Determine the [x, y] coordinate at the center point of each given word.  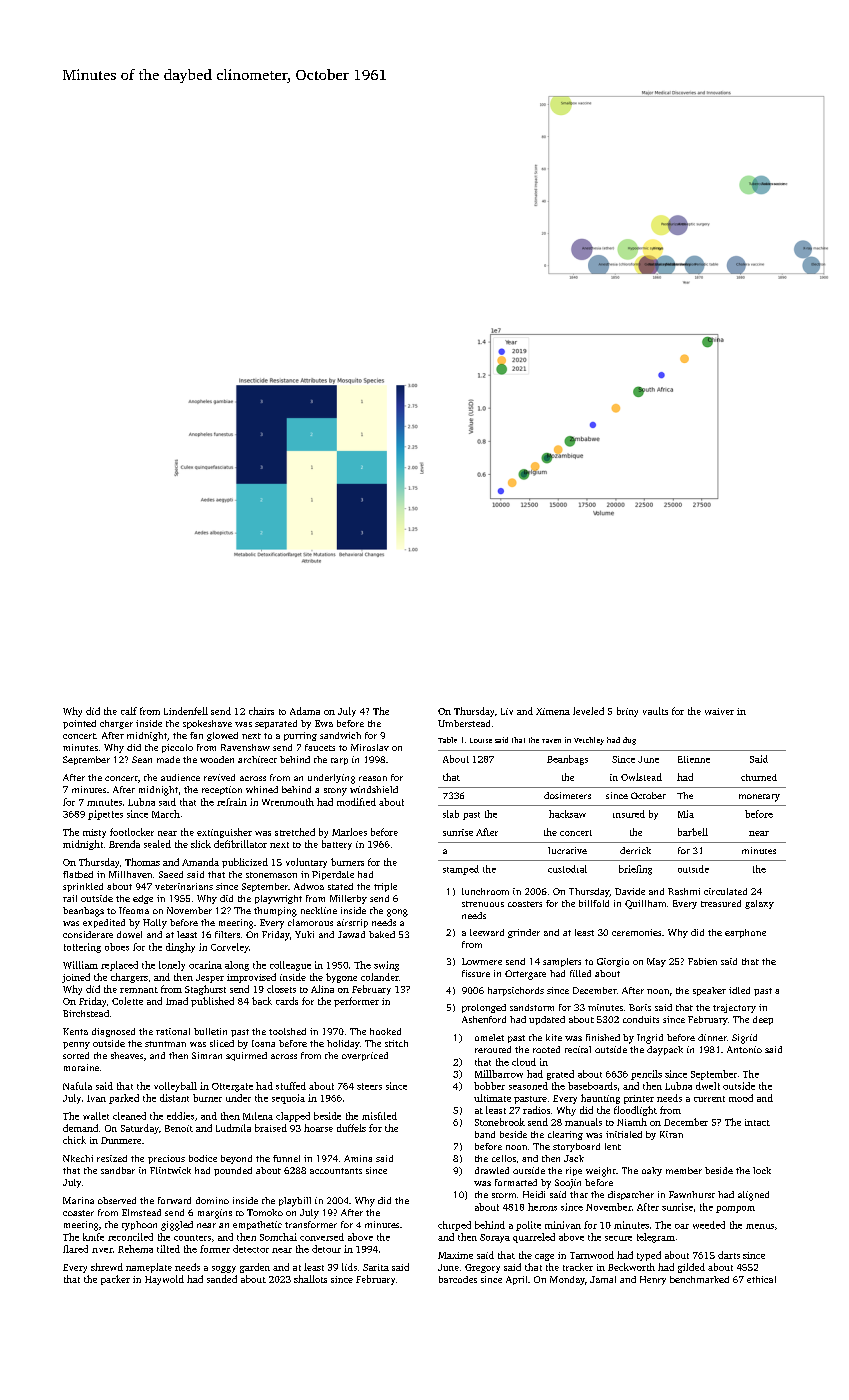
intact [757, 1122]
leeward [487, 932]
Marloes [349, 832]
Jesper [210, 978]
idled [739, 990]
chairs [261, 711]
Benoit [179, 1128]
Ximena [553, 711]
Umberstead [464, 723]
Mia [686, 814]
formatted [516, 1182]
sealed [157, 844]
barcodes [458, 1279]
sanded [222, 1279]
